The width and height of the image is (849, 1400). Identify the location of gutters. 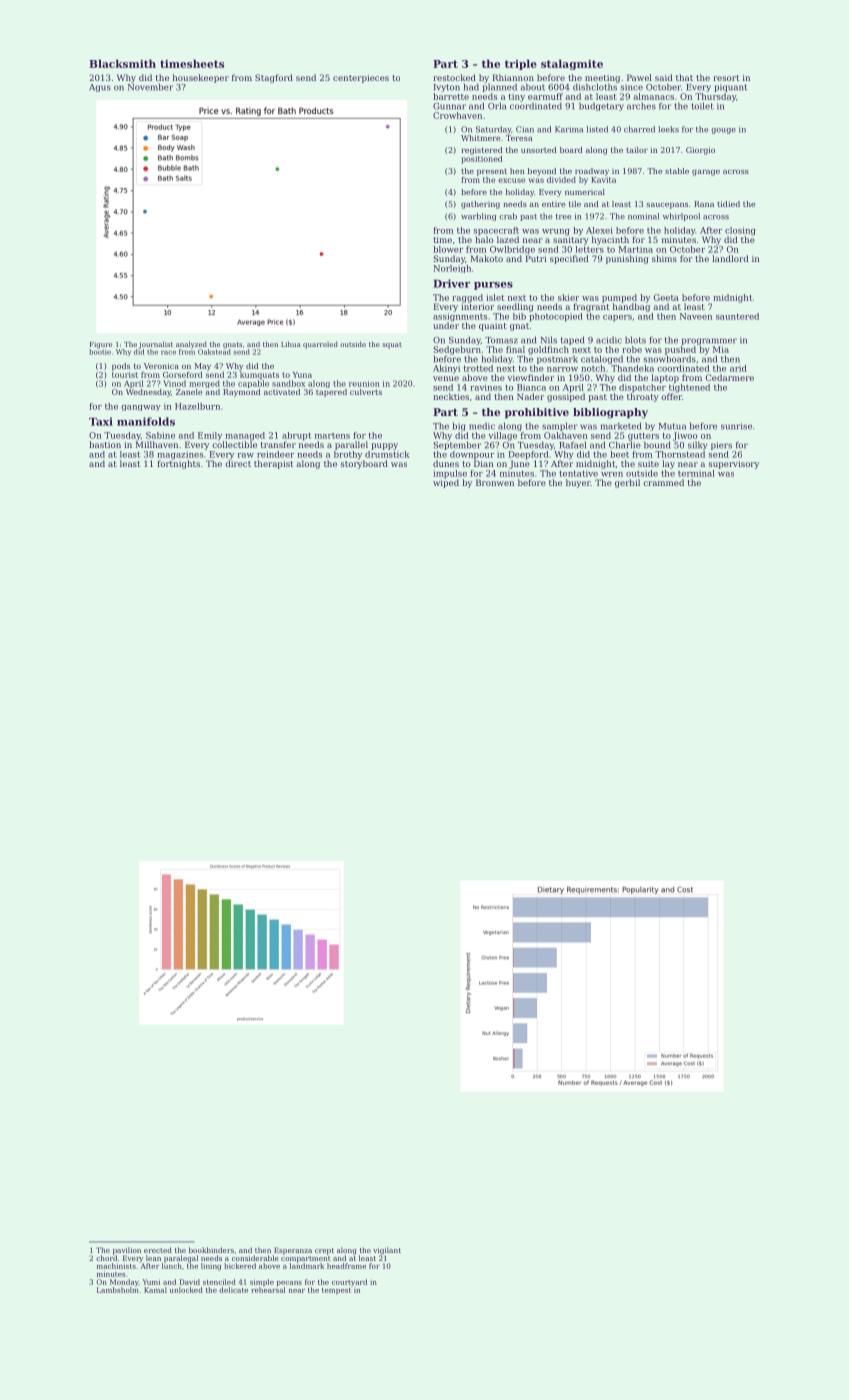
(643, 437).
